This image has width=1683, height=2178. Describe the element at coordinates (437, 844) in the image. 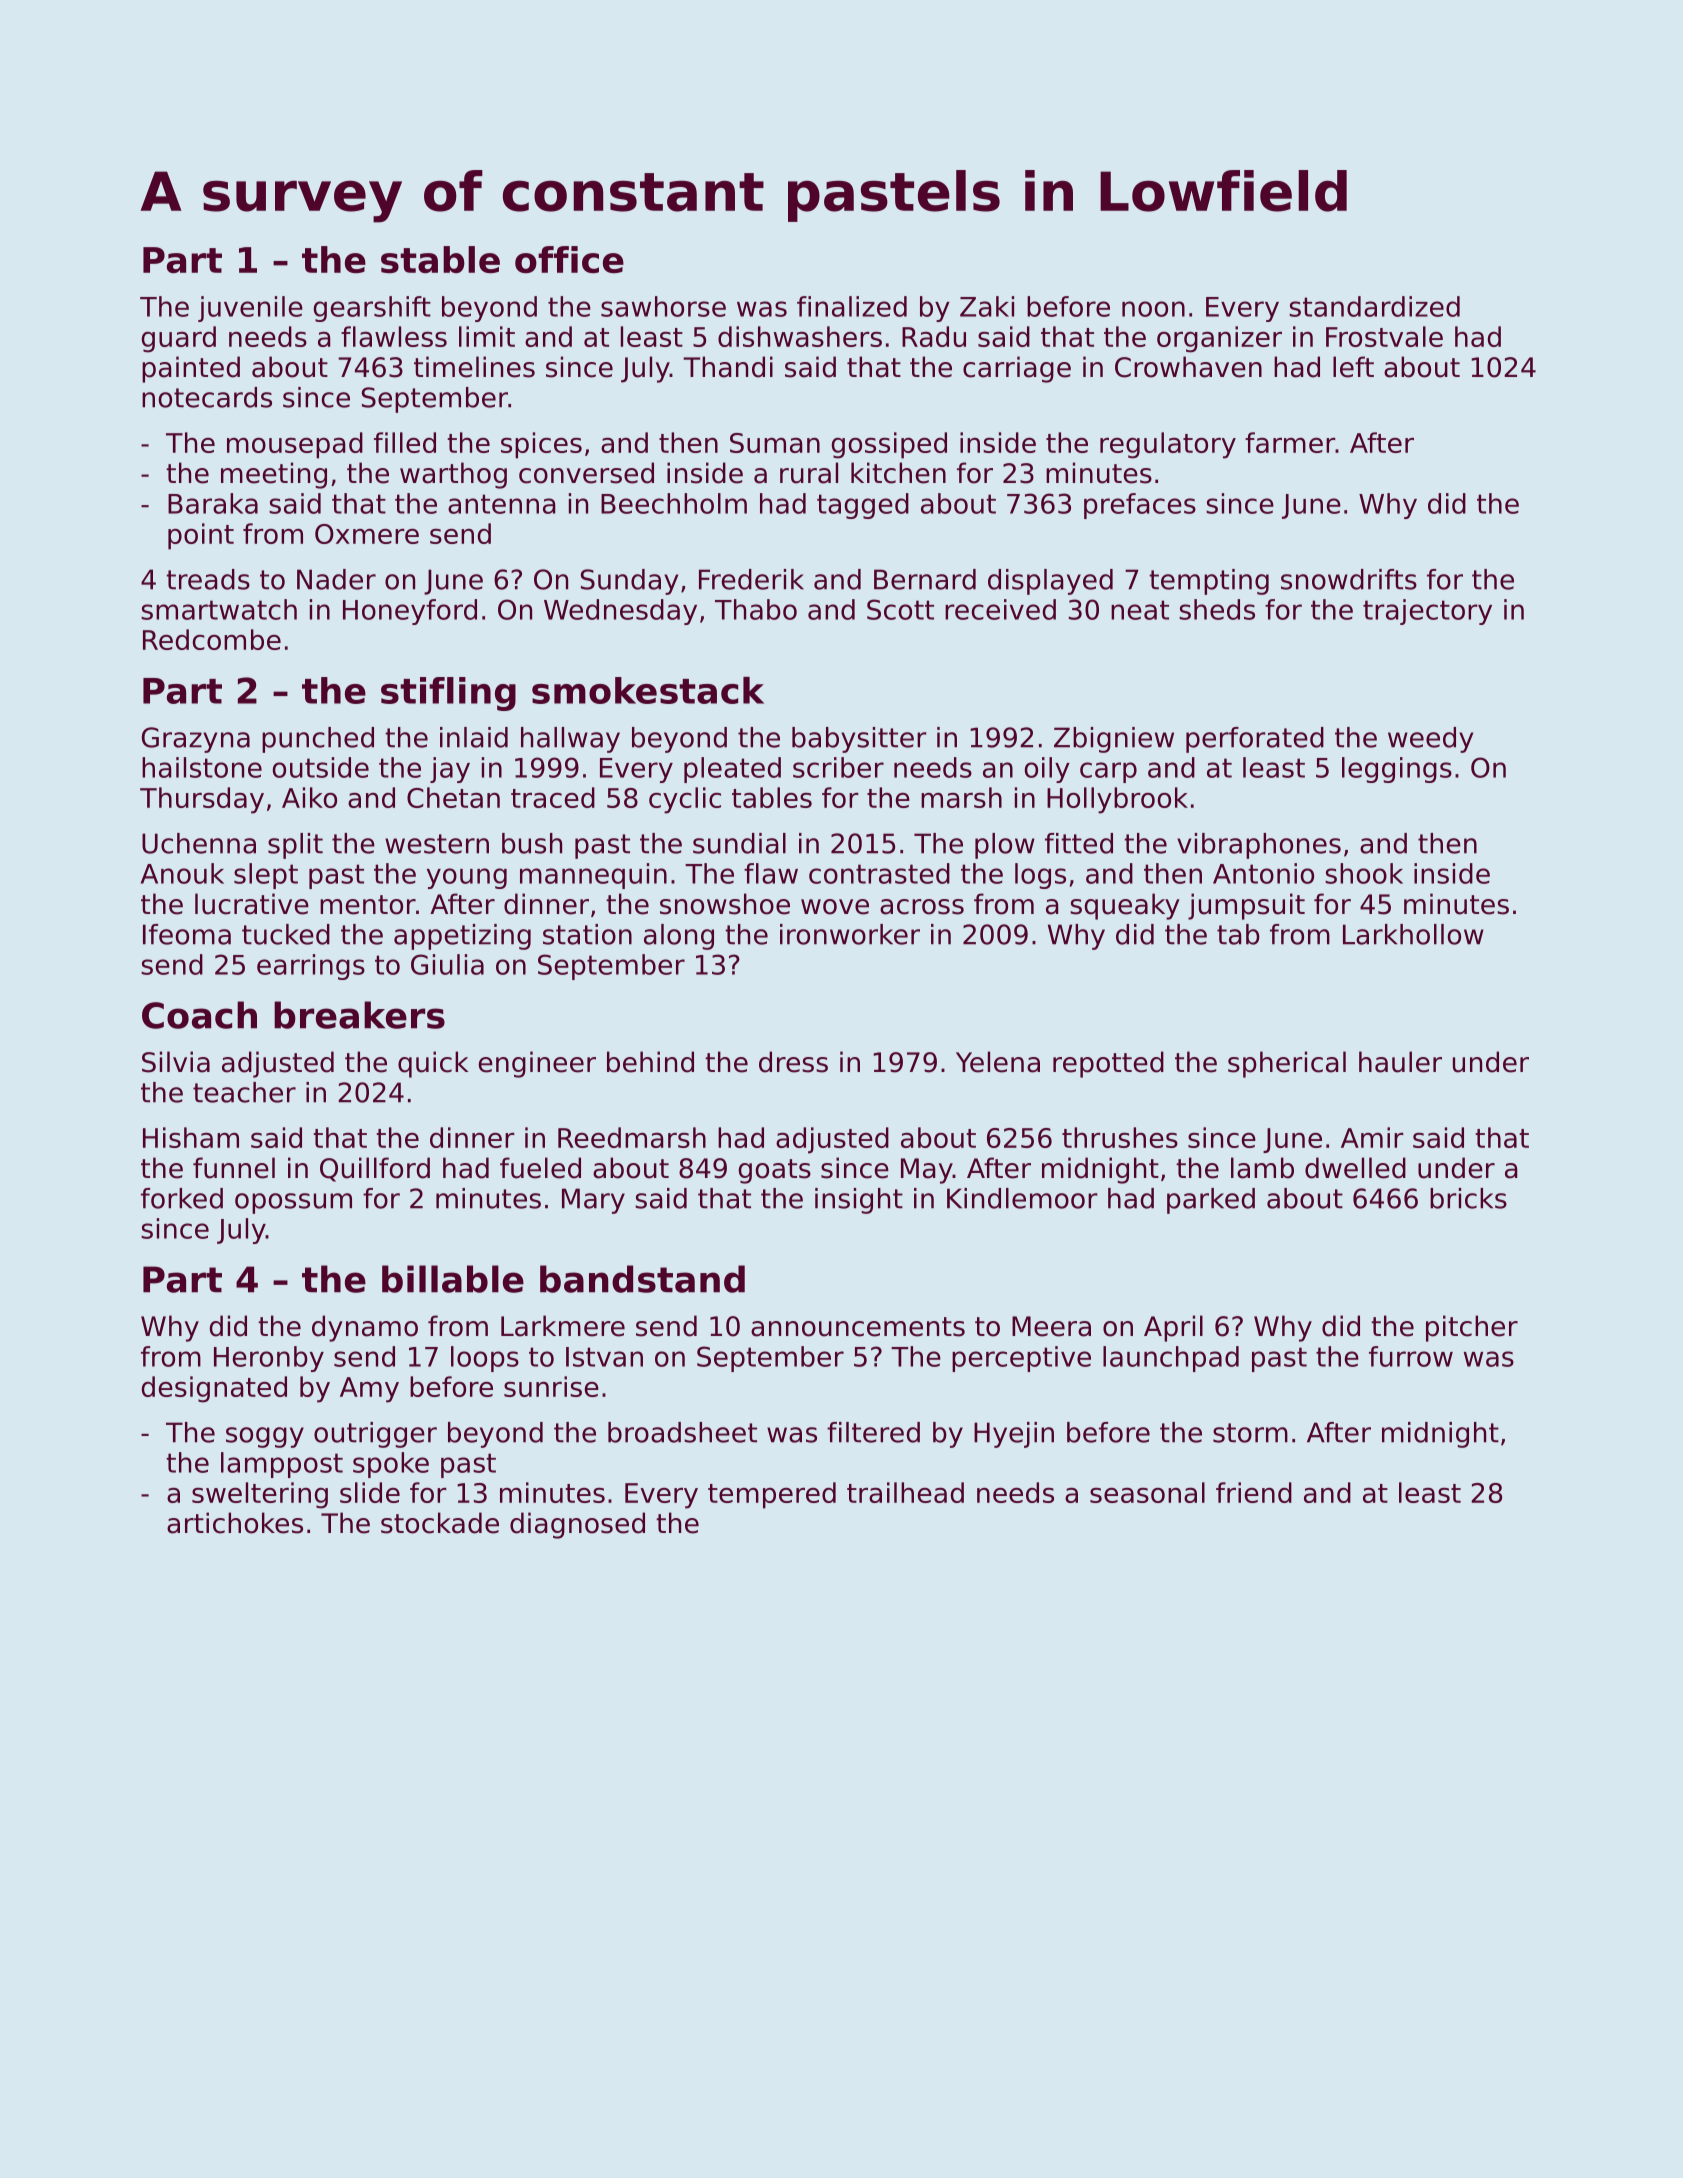

I see `western` at that location.
